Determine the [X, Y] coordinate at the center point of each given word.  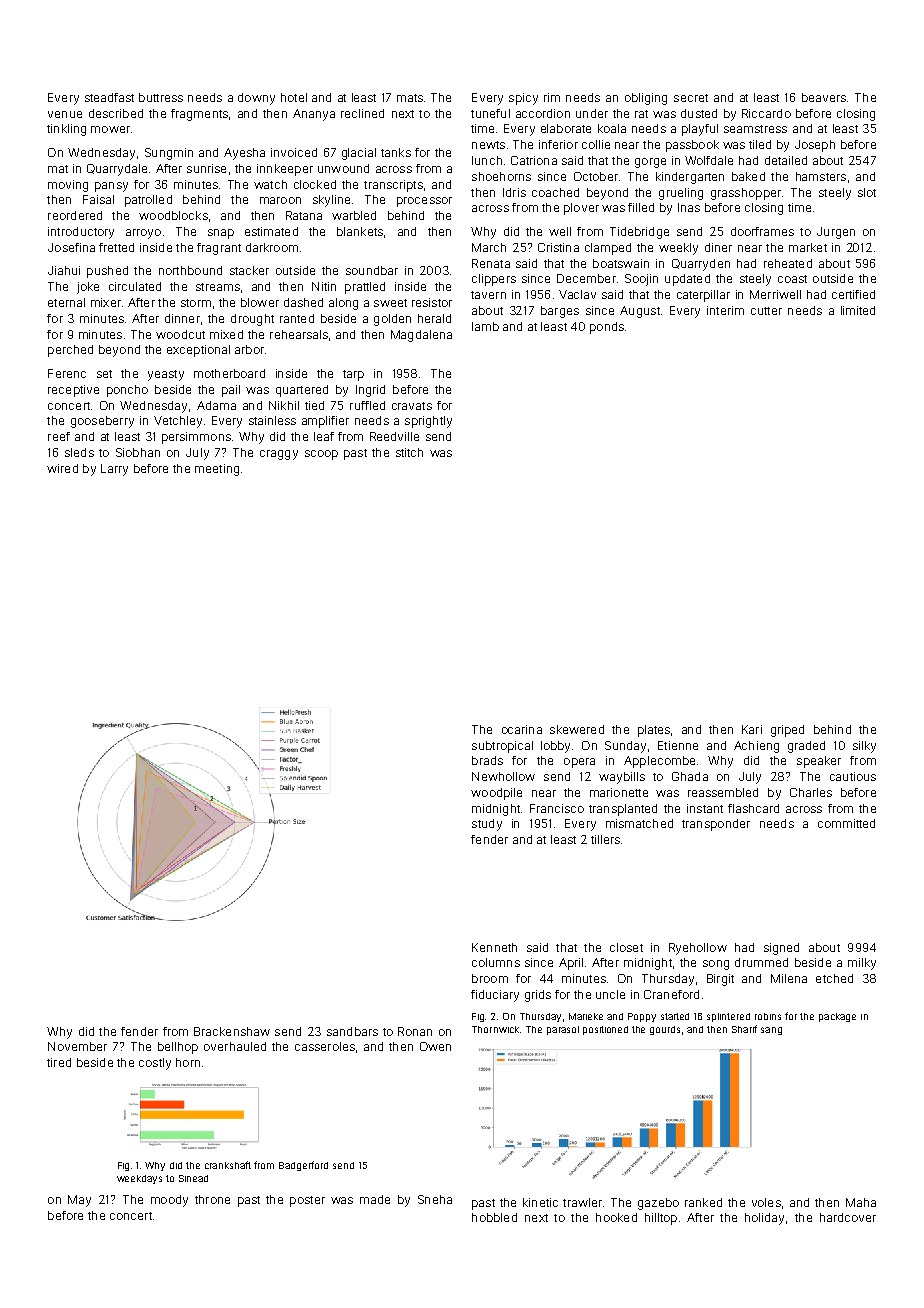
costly [155, 1064]
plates [654, 731]
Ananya [314, 115]
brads [487, 760]
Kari [752, 729]
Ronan [415, 1031]
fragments [199, 115]
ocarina [522, 729]
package [837, 1017]
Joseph [815, 146]
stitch [409, 452]
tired [59, 1062]
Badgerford [303, 1166]
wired [62, 468]
